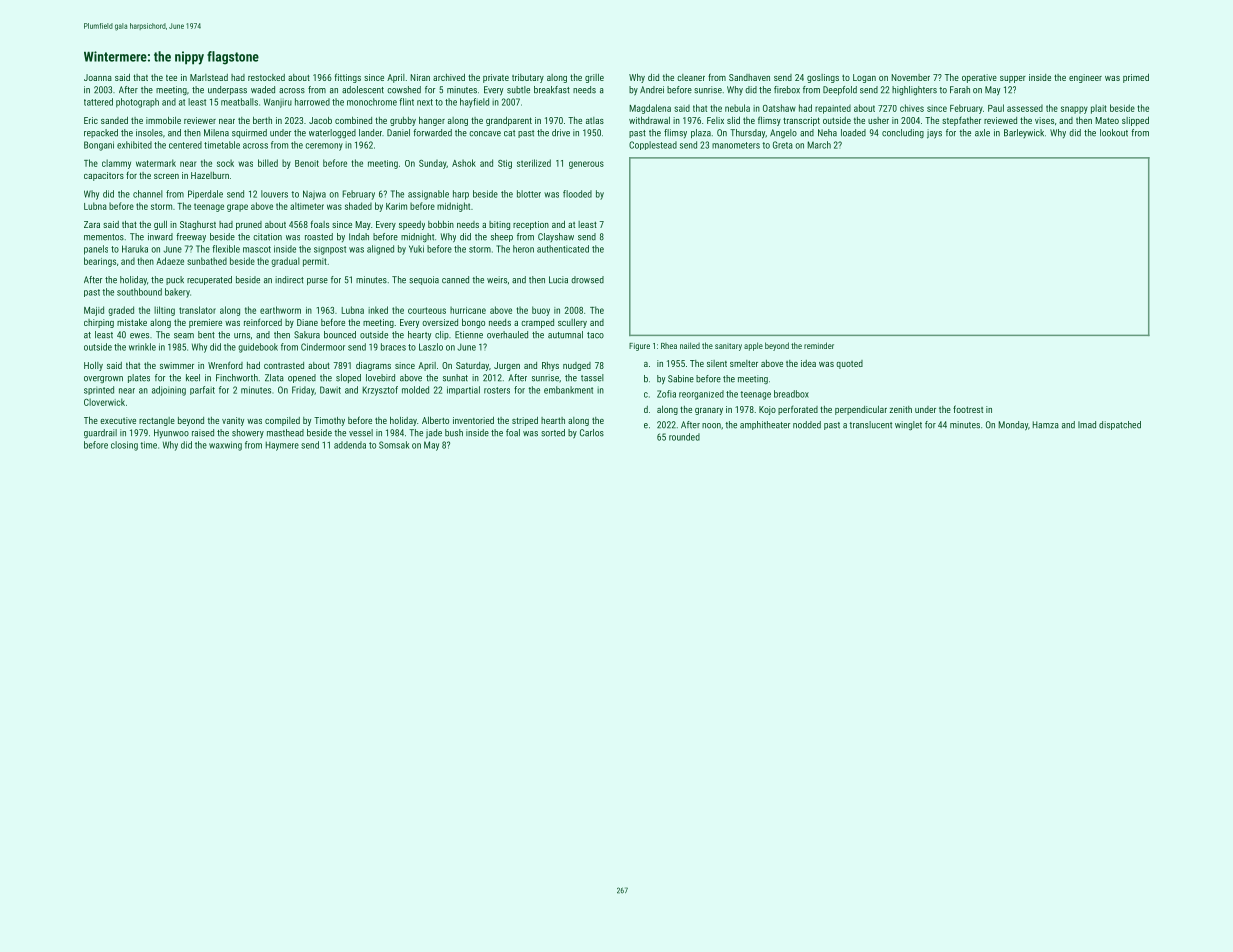  What do you see at coordinates (577, 366) in the screenshot?
I see `nudged` at bounding box center [577, 366].
